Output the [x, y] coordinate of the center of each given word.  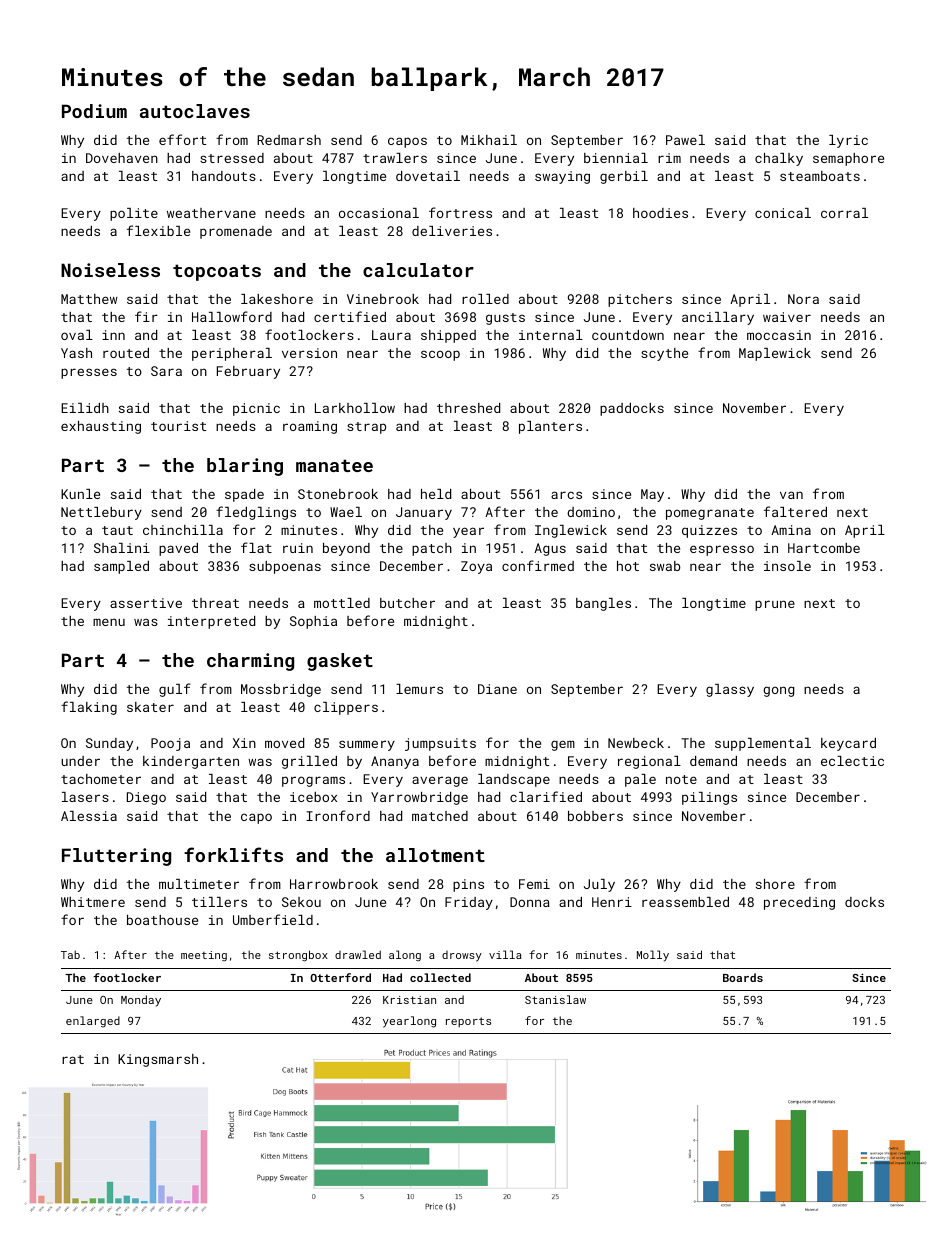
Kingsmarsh [158, 1060]
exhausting [101, 427]
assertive [146, 603]
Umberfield [273, 919]
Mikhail [489, 140]
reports [468, 1022]
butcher [407, 603]
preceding [799, 903]
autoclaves [195, 111]
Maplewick [775, 354]
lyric [848, 141]
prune [775, 605]
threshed [468, 408]
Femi [534, 884]
